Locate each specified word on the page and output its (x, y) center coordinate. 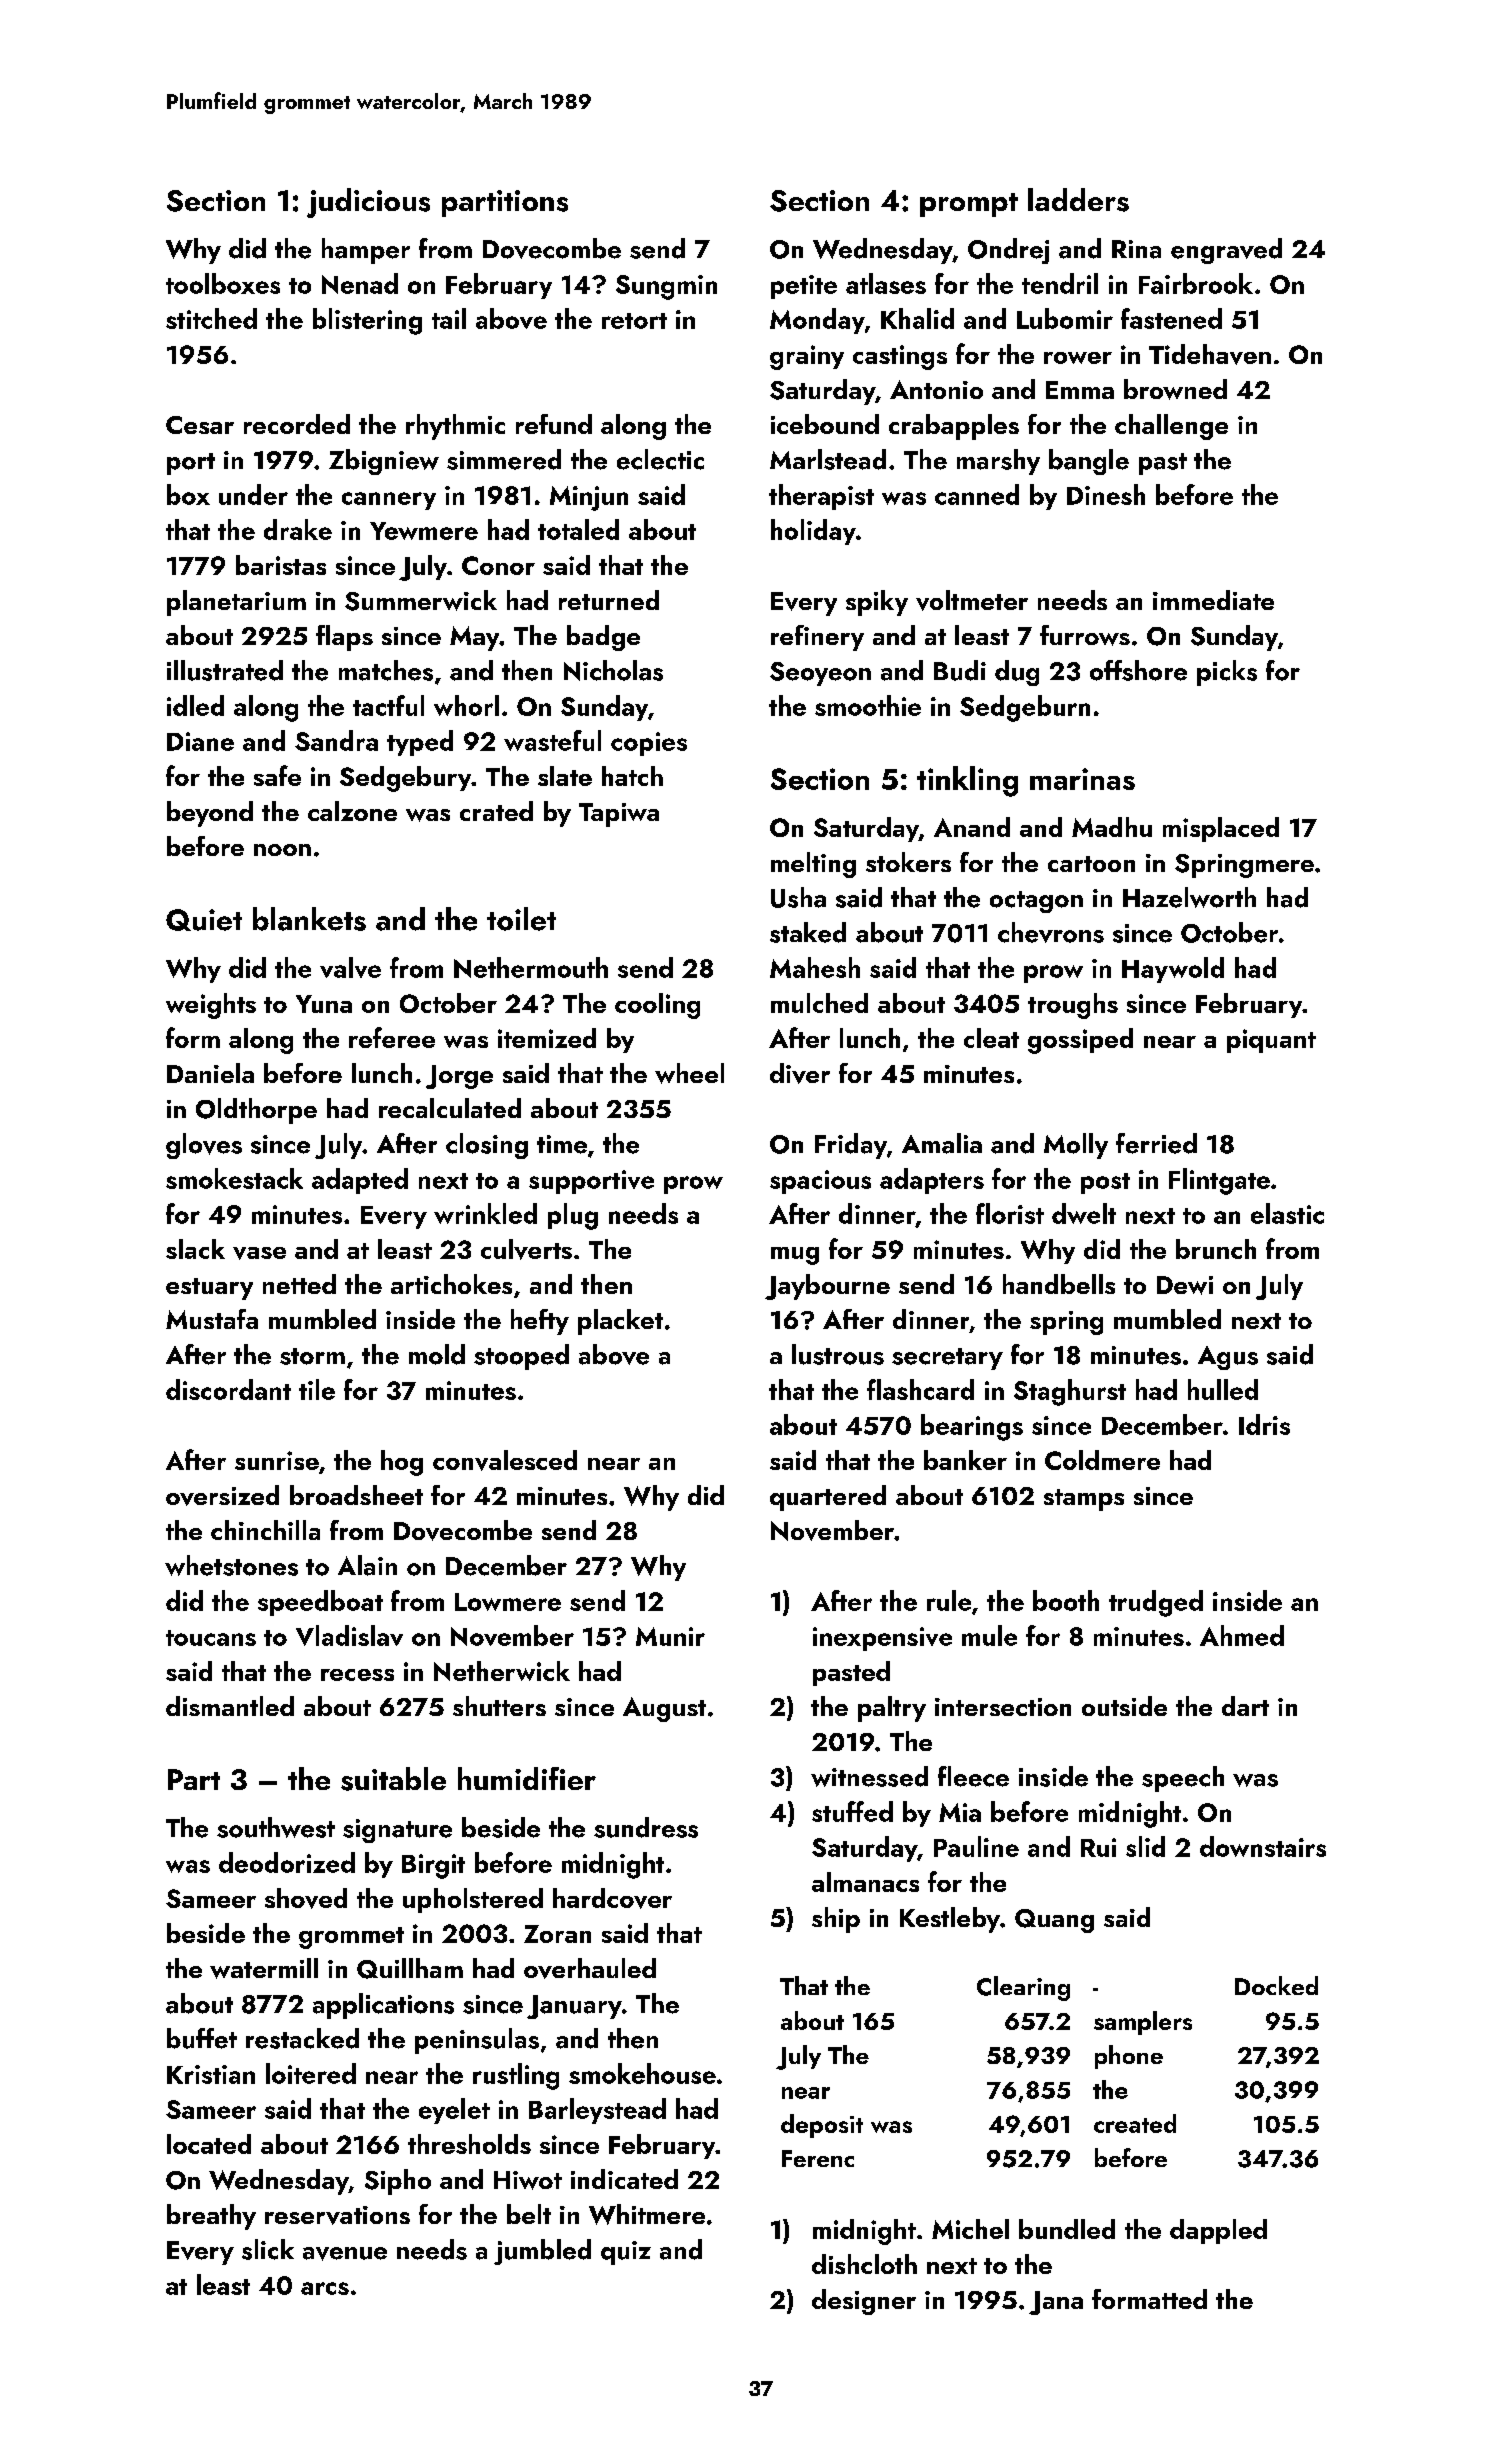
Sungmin (666, 287)
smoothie (868, 705)
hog (402, 1463)
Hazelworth (1189, 897)
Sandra (336, 740)
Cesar (200, 425)
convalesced (505, 1460)
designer (864, 2302)
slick (268, 2249)
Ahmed (1242, 1635)
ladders (1078, 200)
